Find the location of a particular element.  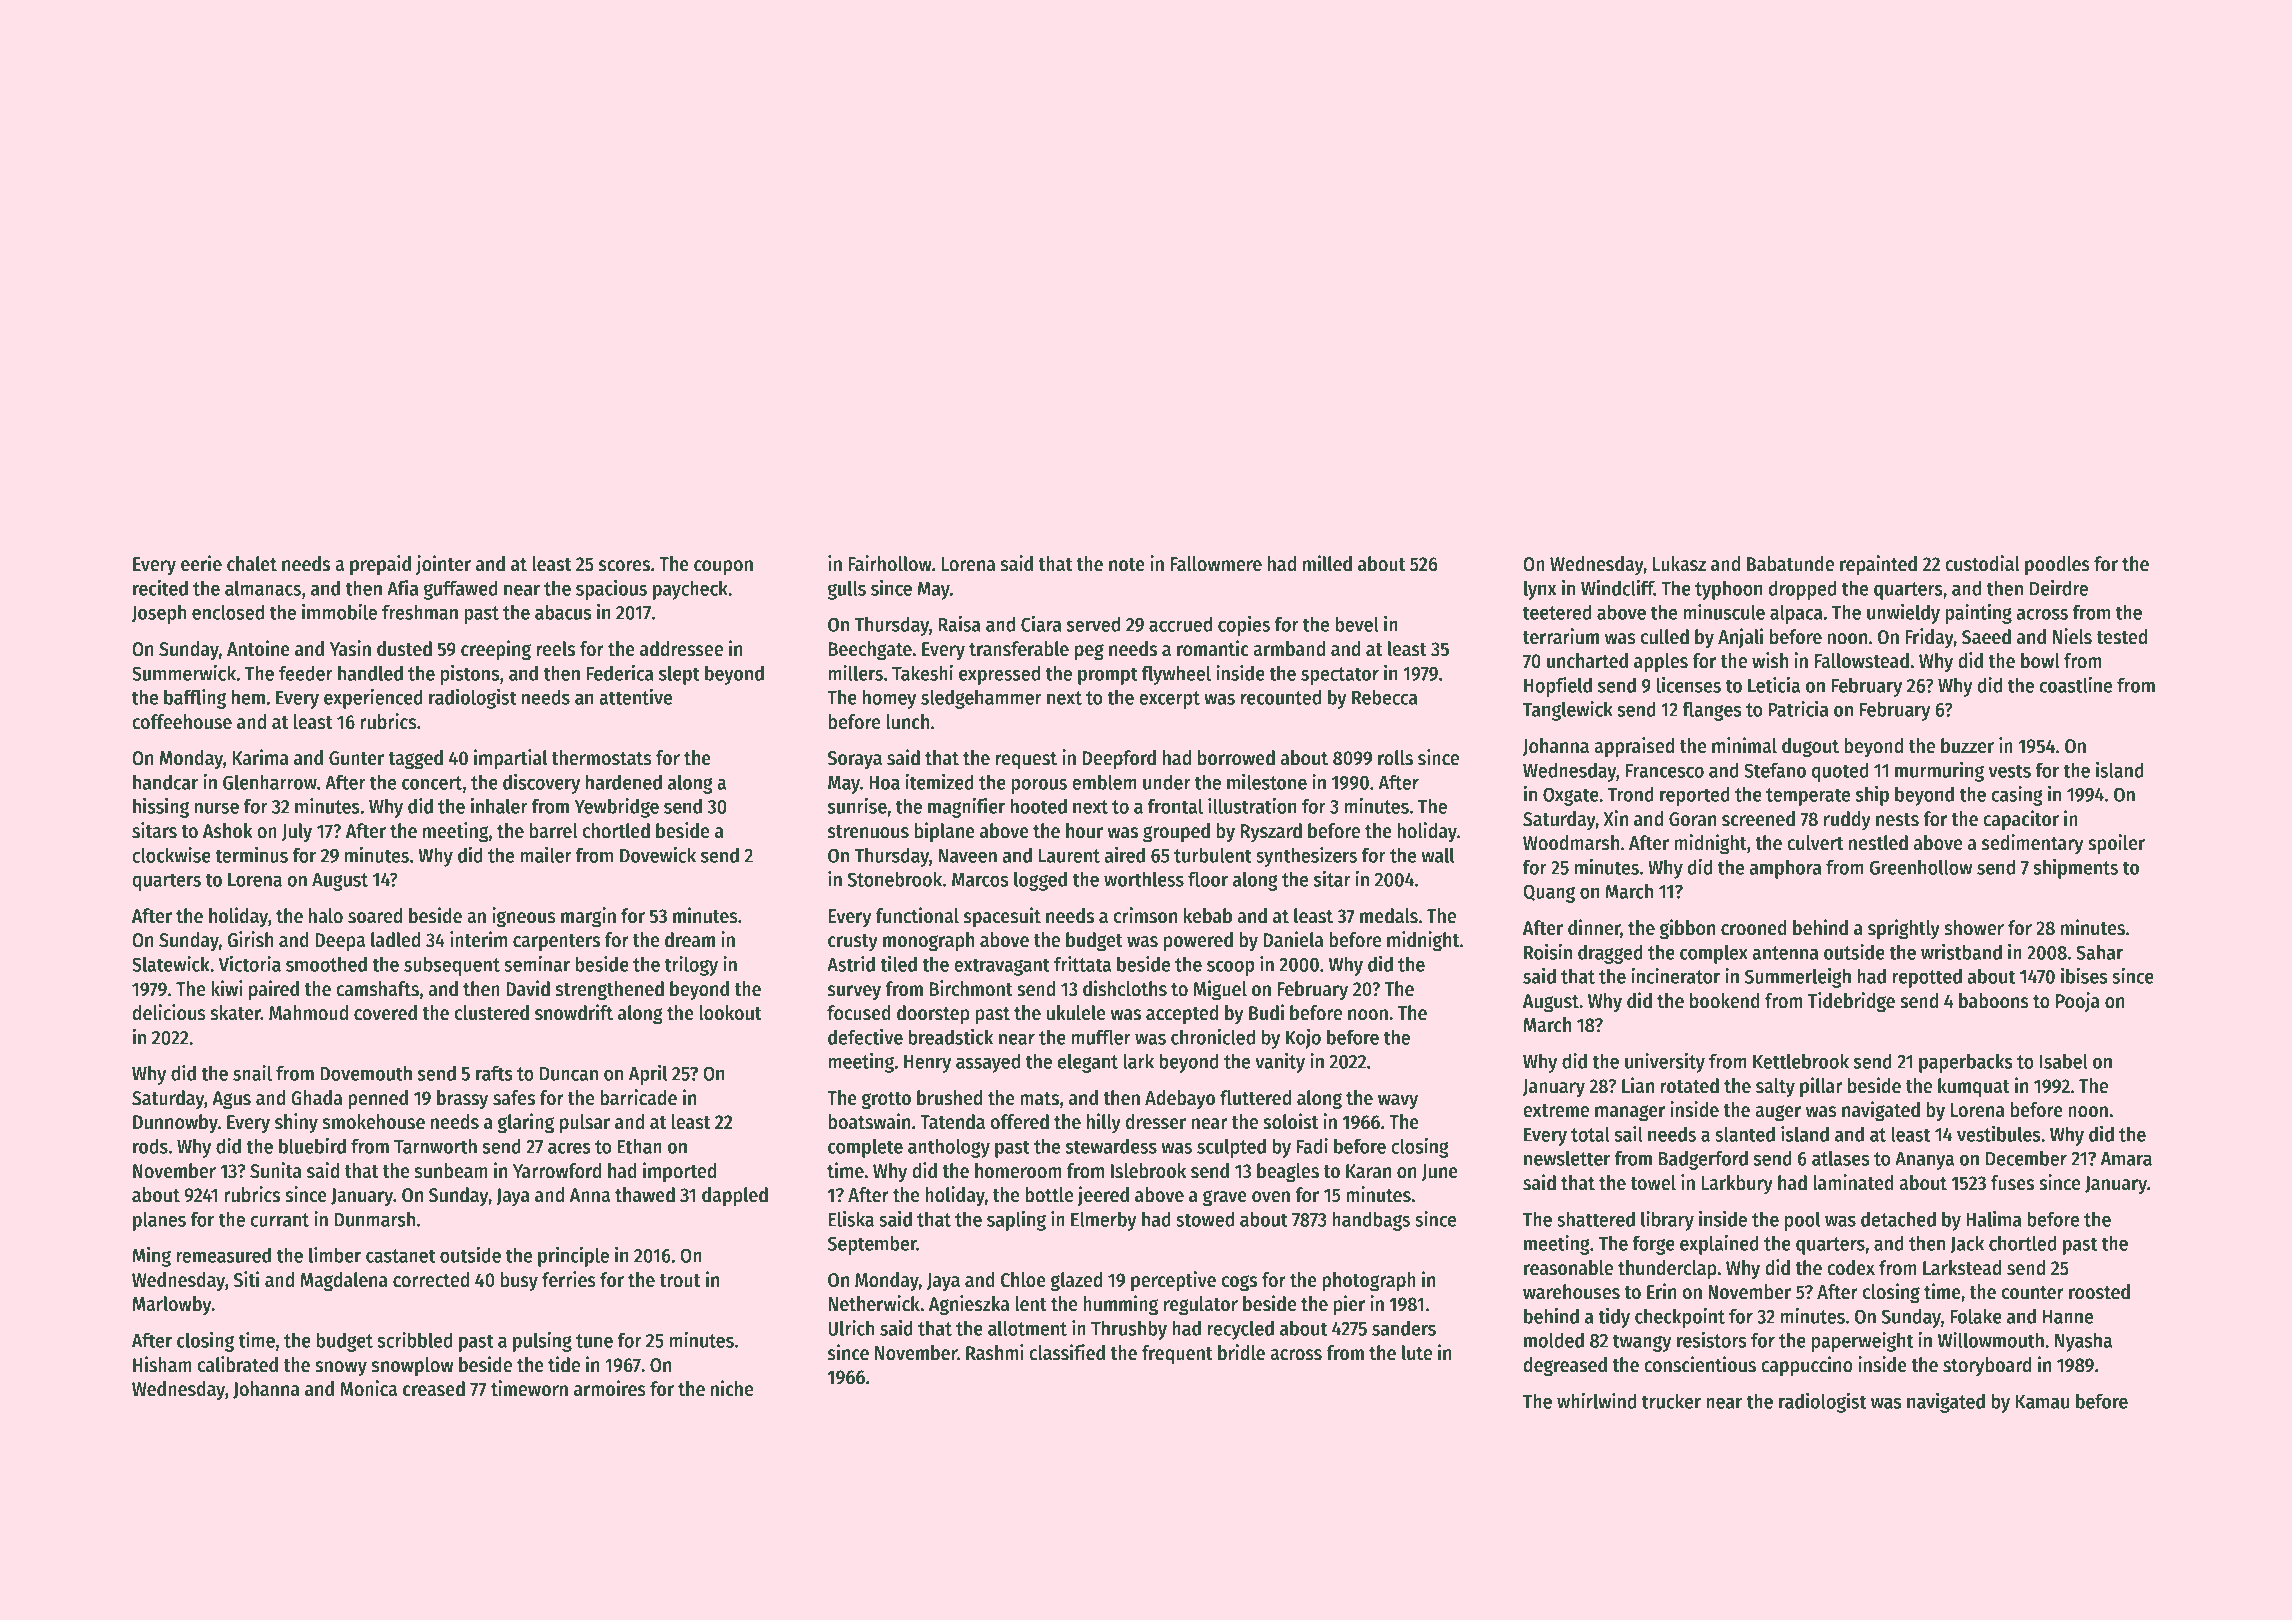

frequent is located at coordinates (1177, 1355).
